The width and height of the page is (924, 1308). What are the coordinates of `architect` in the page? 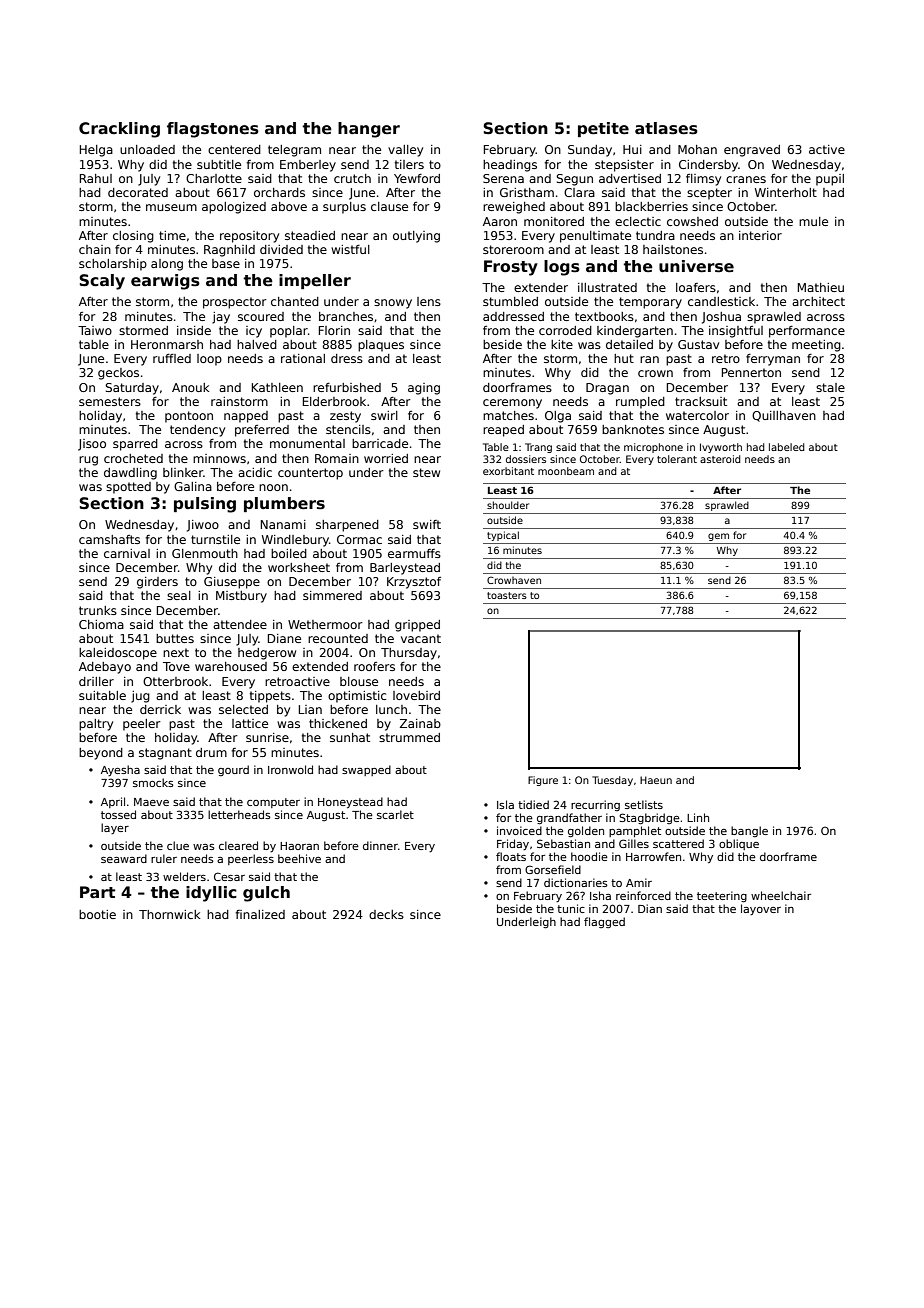 It's located at (818, 301).
